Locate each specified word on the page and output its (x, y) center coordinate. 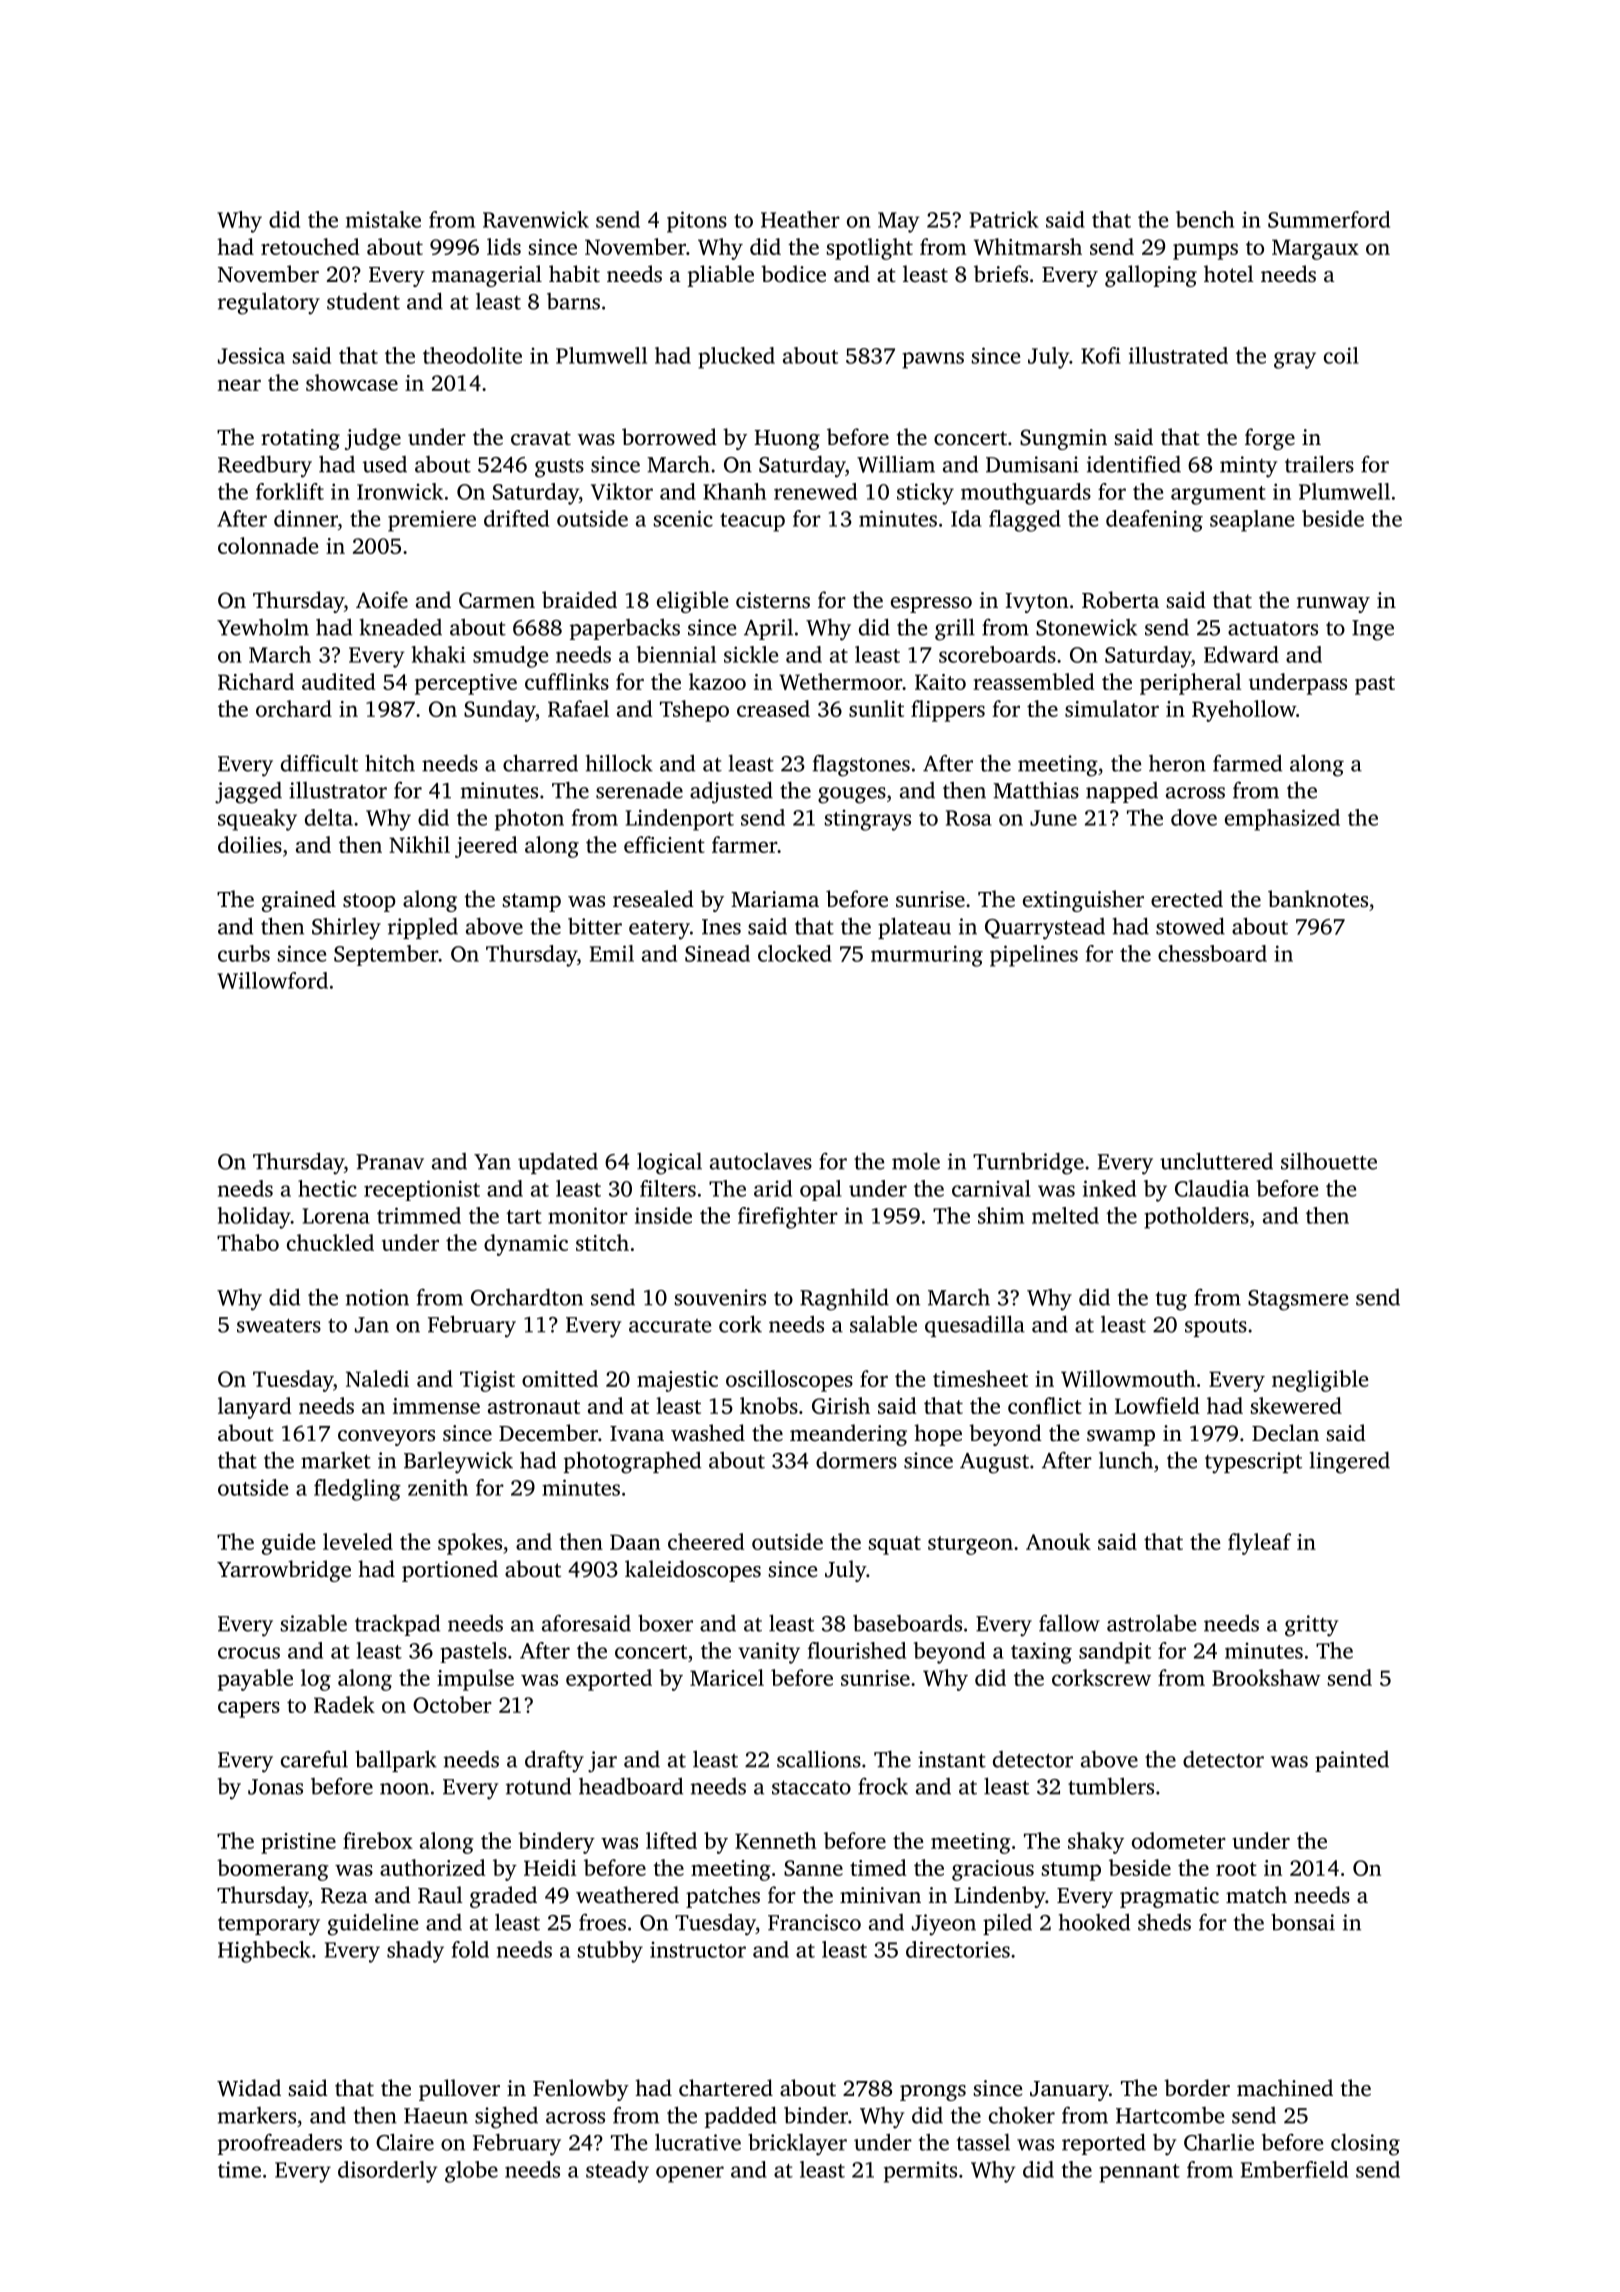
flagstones (861, 766)
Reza (344, 1896)
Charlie (1219, 2142)
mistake (383, 219)
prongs (933, 2093)
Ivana (637, 1433)
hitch (390, 763)
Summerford (1329, 219)
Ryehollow (1244, 711)
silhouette (1329, 1161)
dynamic (526, 1245)
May (898, 222)
